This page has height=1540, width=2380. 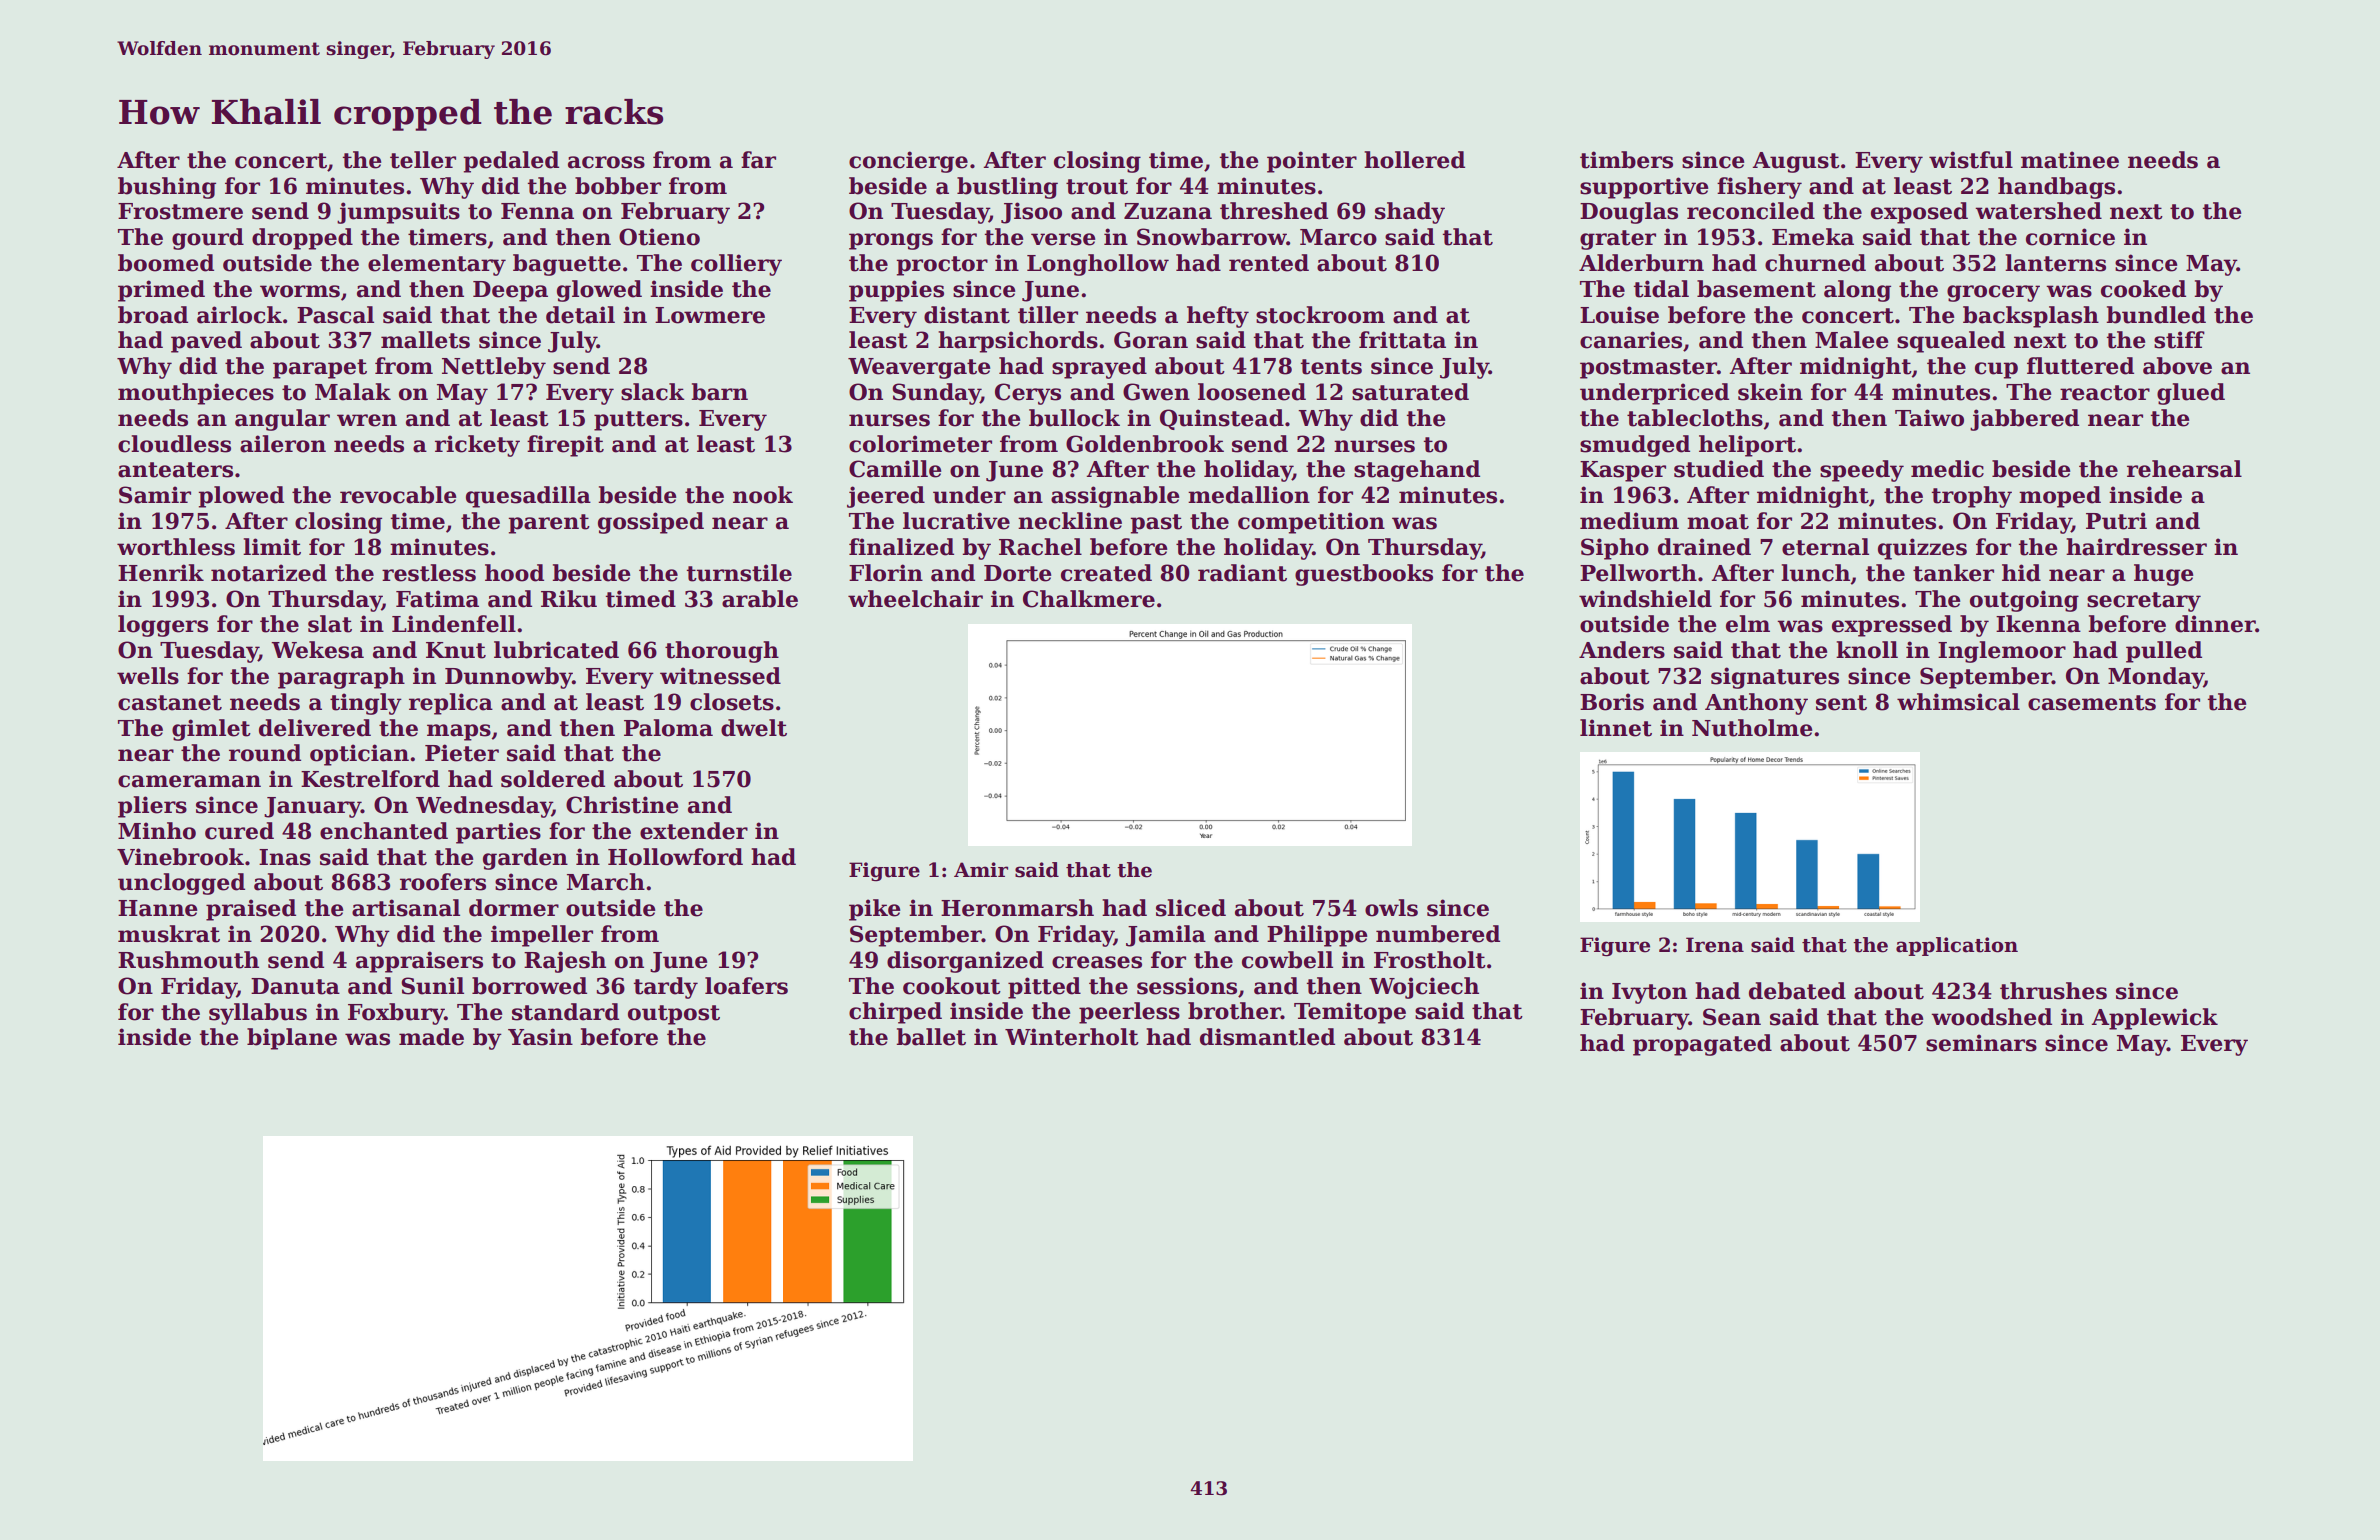 What do you see at coordinates (1312, 162) in the page?
I see `pointer` at bounding box center [1312, 162].
